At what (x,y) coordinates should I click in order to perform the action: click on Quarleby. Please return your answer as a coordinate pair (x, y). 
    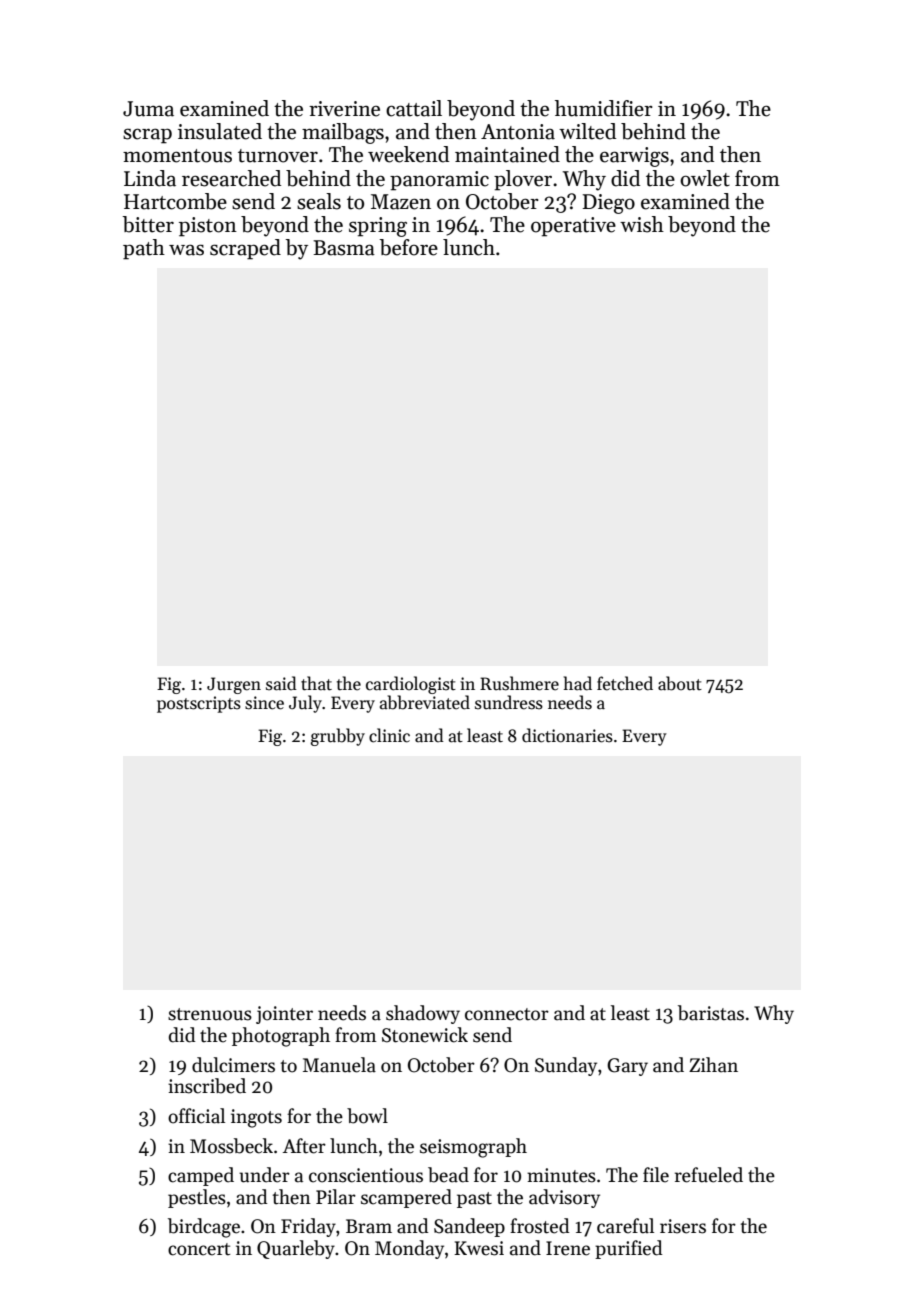
    Looking at the image, I should click on (296, 1249).
